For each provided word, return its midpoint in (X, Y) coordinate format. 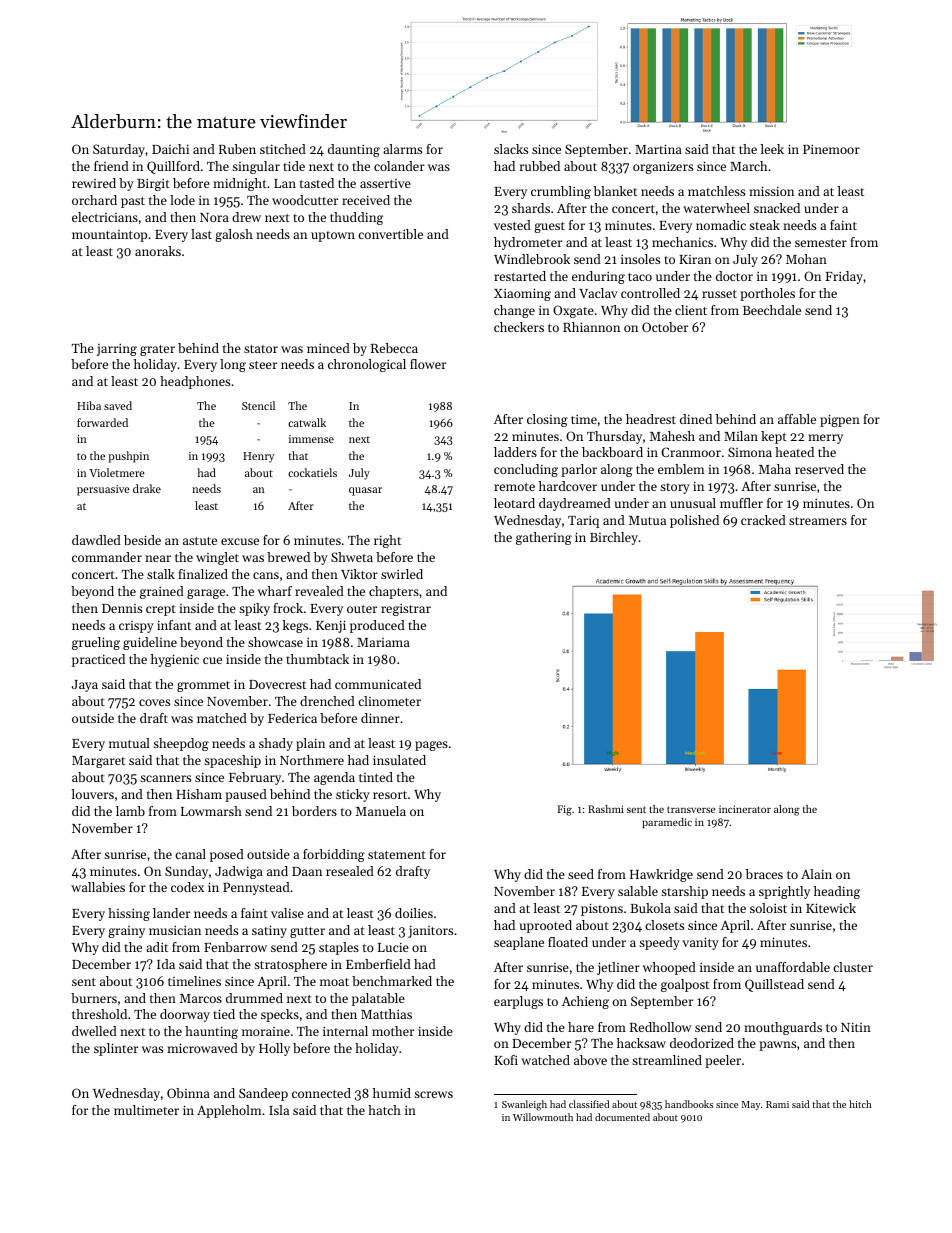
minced (328, 348)
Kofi (506, 1060)
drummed (254, 998)
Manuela (381, 811)
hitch (860, 1104)
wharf (275, 591)
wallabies (98, 887)
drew (246, 217)
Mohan (806, 259)
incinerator (745, 809)
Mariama (383, 642)
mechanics (682, 242)
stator (261, 349)
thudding (356, 218)
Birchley (614, 538)
